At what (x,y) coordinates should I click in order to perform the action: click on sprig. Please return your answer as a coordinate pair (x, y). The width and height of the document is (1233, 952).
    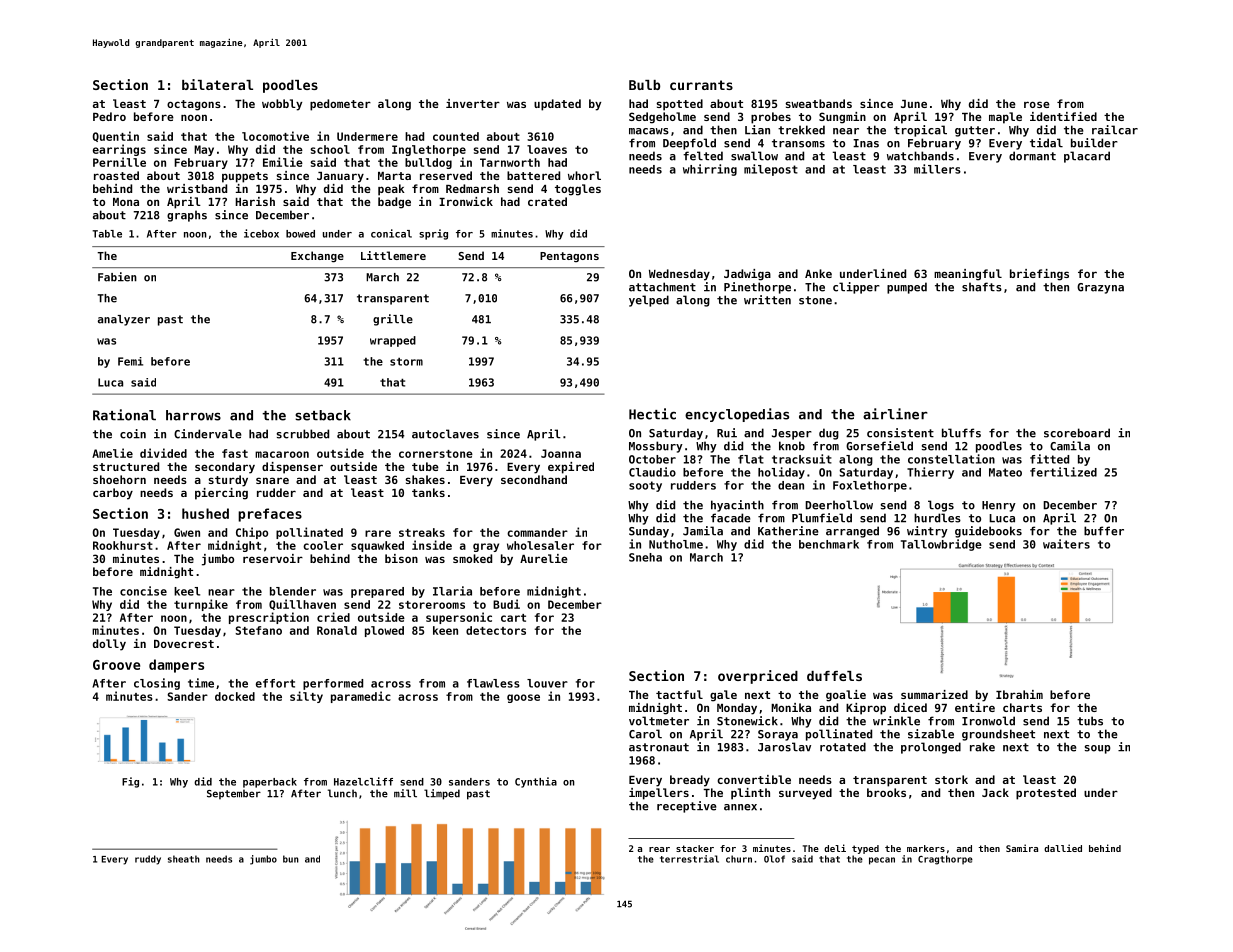
    Looking at the image, I should click on (433, 234).
